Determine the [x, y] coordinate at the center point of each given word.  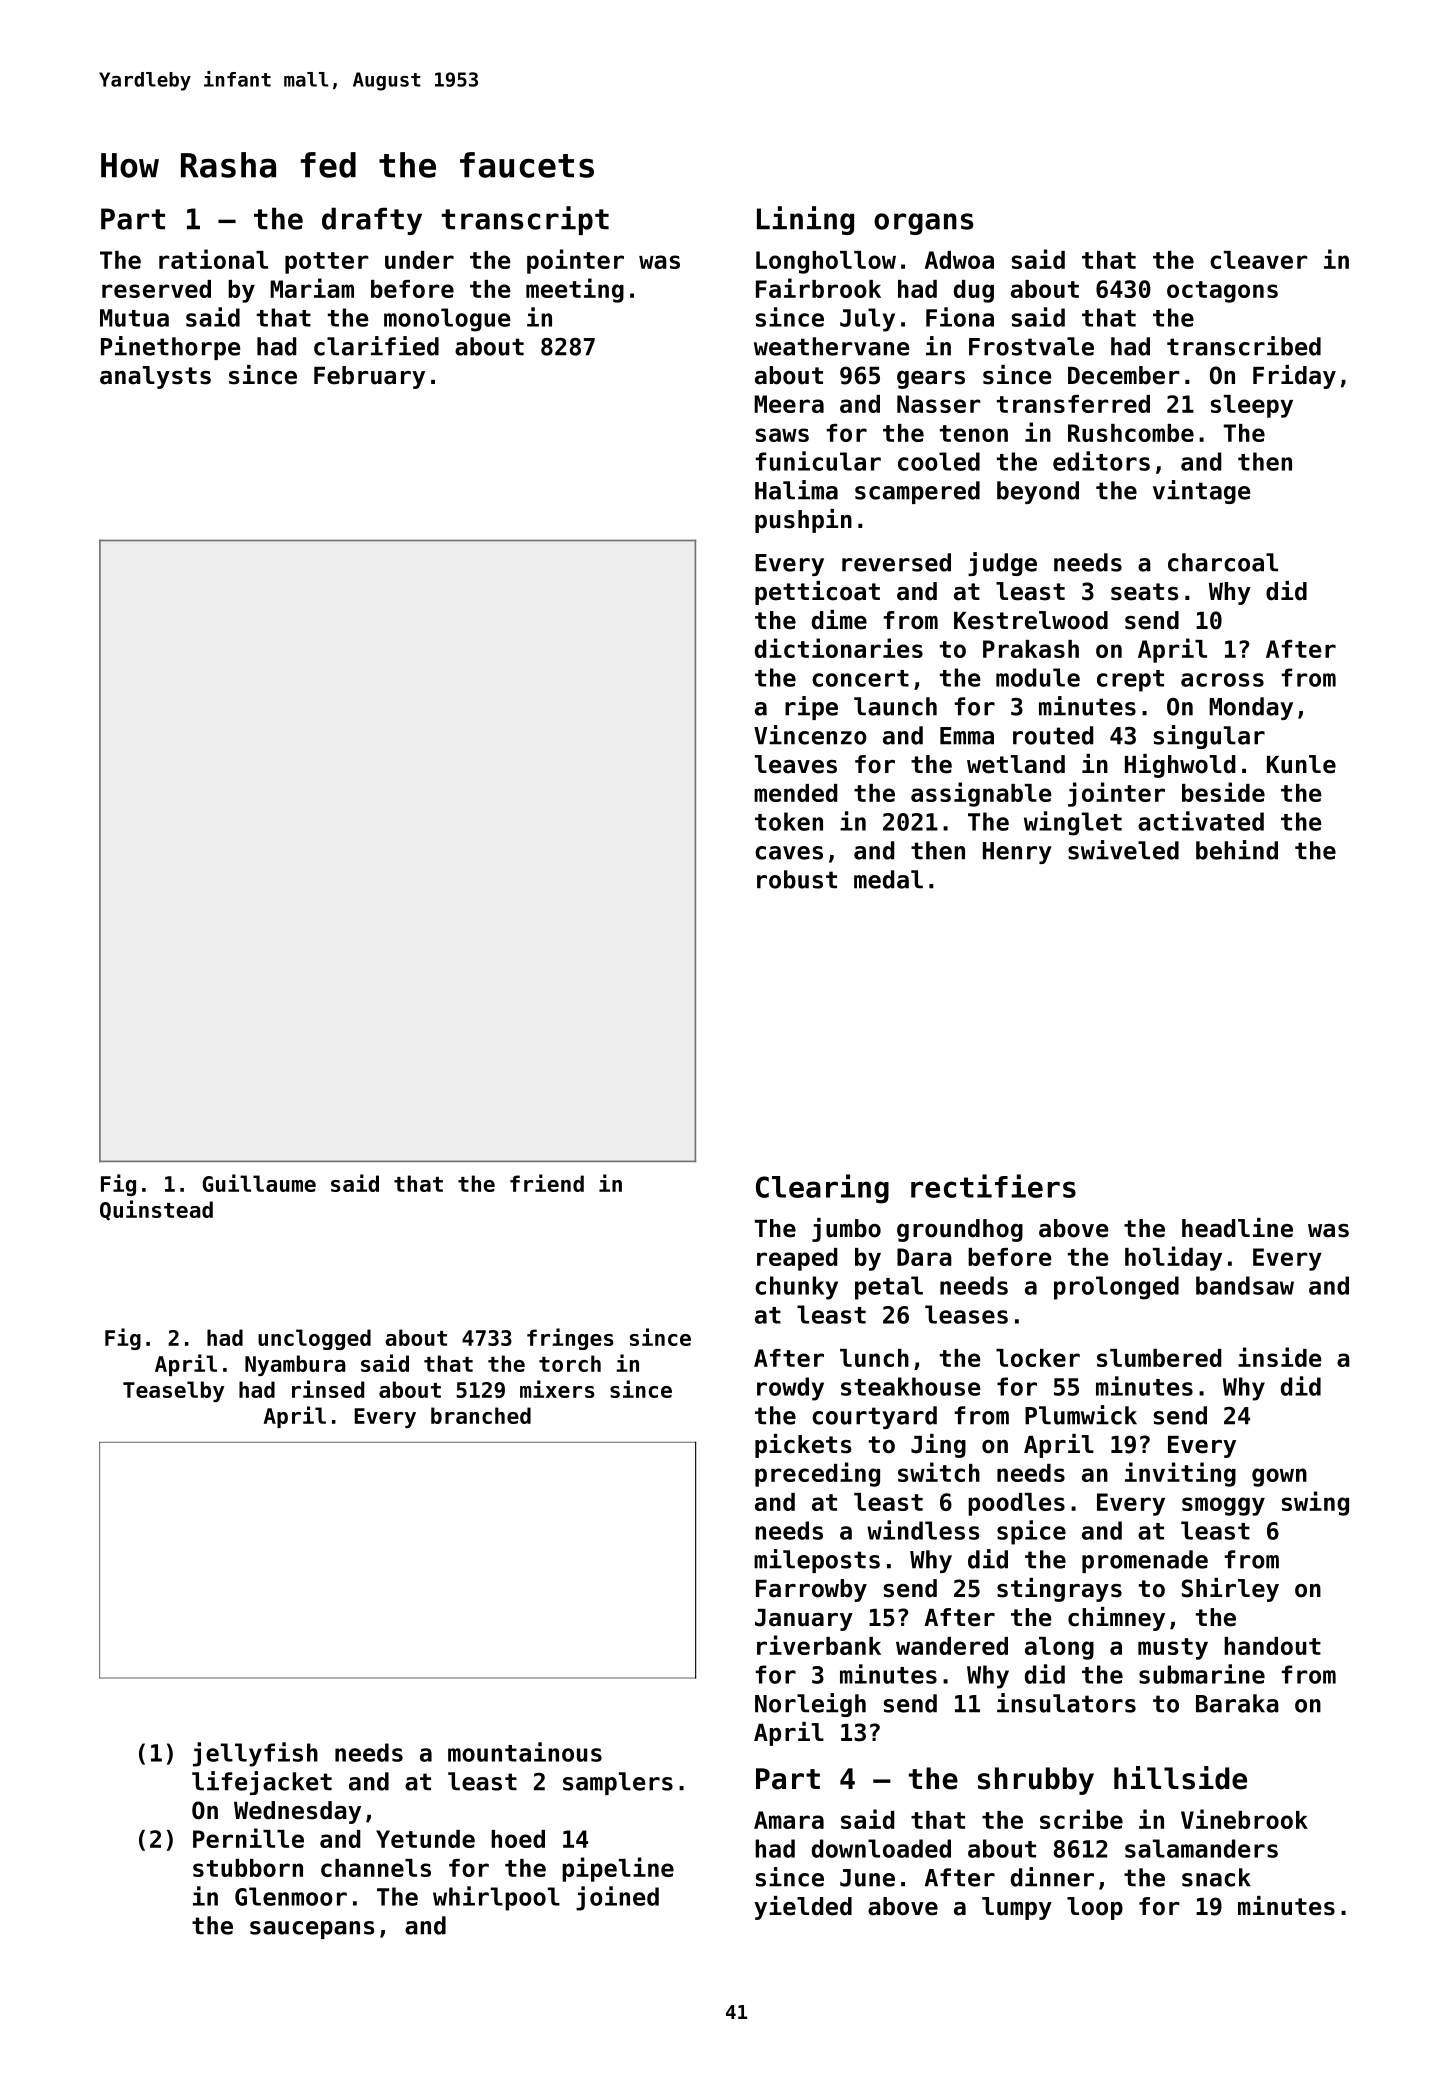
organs [923, 224]
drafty [372, 221]
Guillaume [259, 1183]
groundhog [960, 1230]
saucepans [312, 1930]
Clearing [822, 1189]
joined [617, 1898]
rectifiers [993, 1186]
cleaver [1259, 260]
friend [547, 1183]
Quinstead [156, 1210]
